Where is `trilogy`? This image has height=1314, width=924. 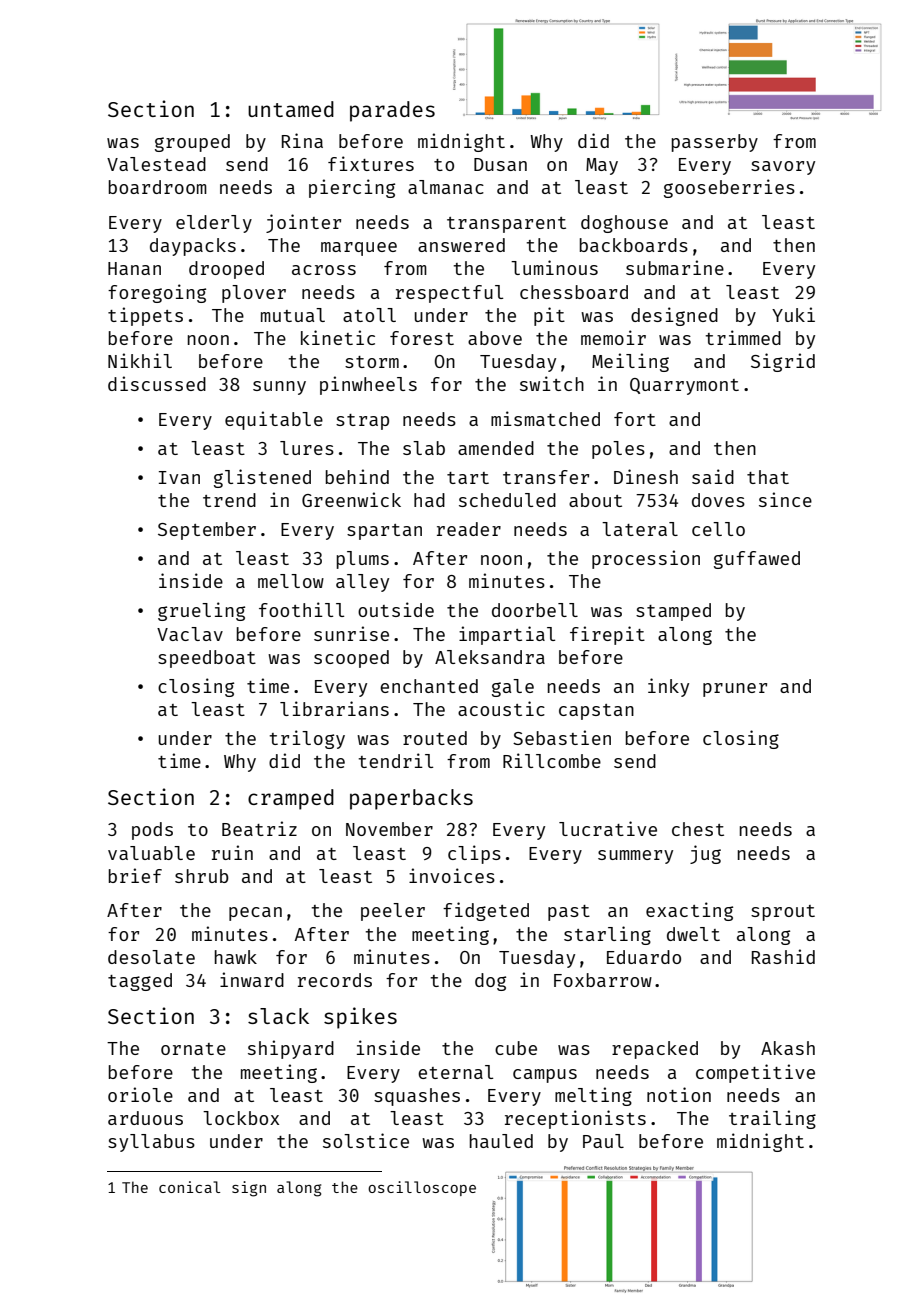
trilogy is located at coordinates (307, 739).
